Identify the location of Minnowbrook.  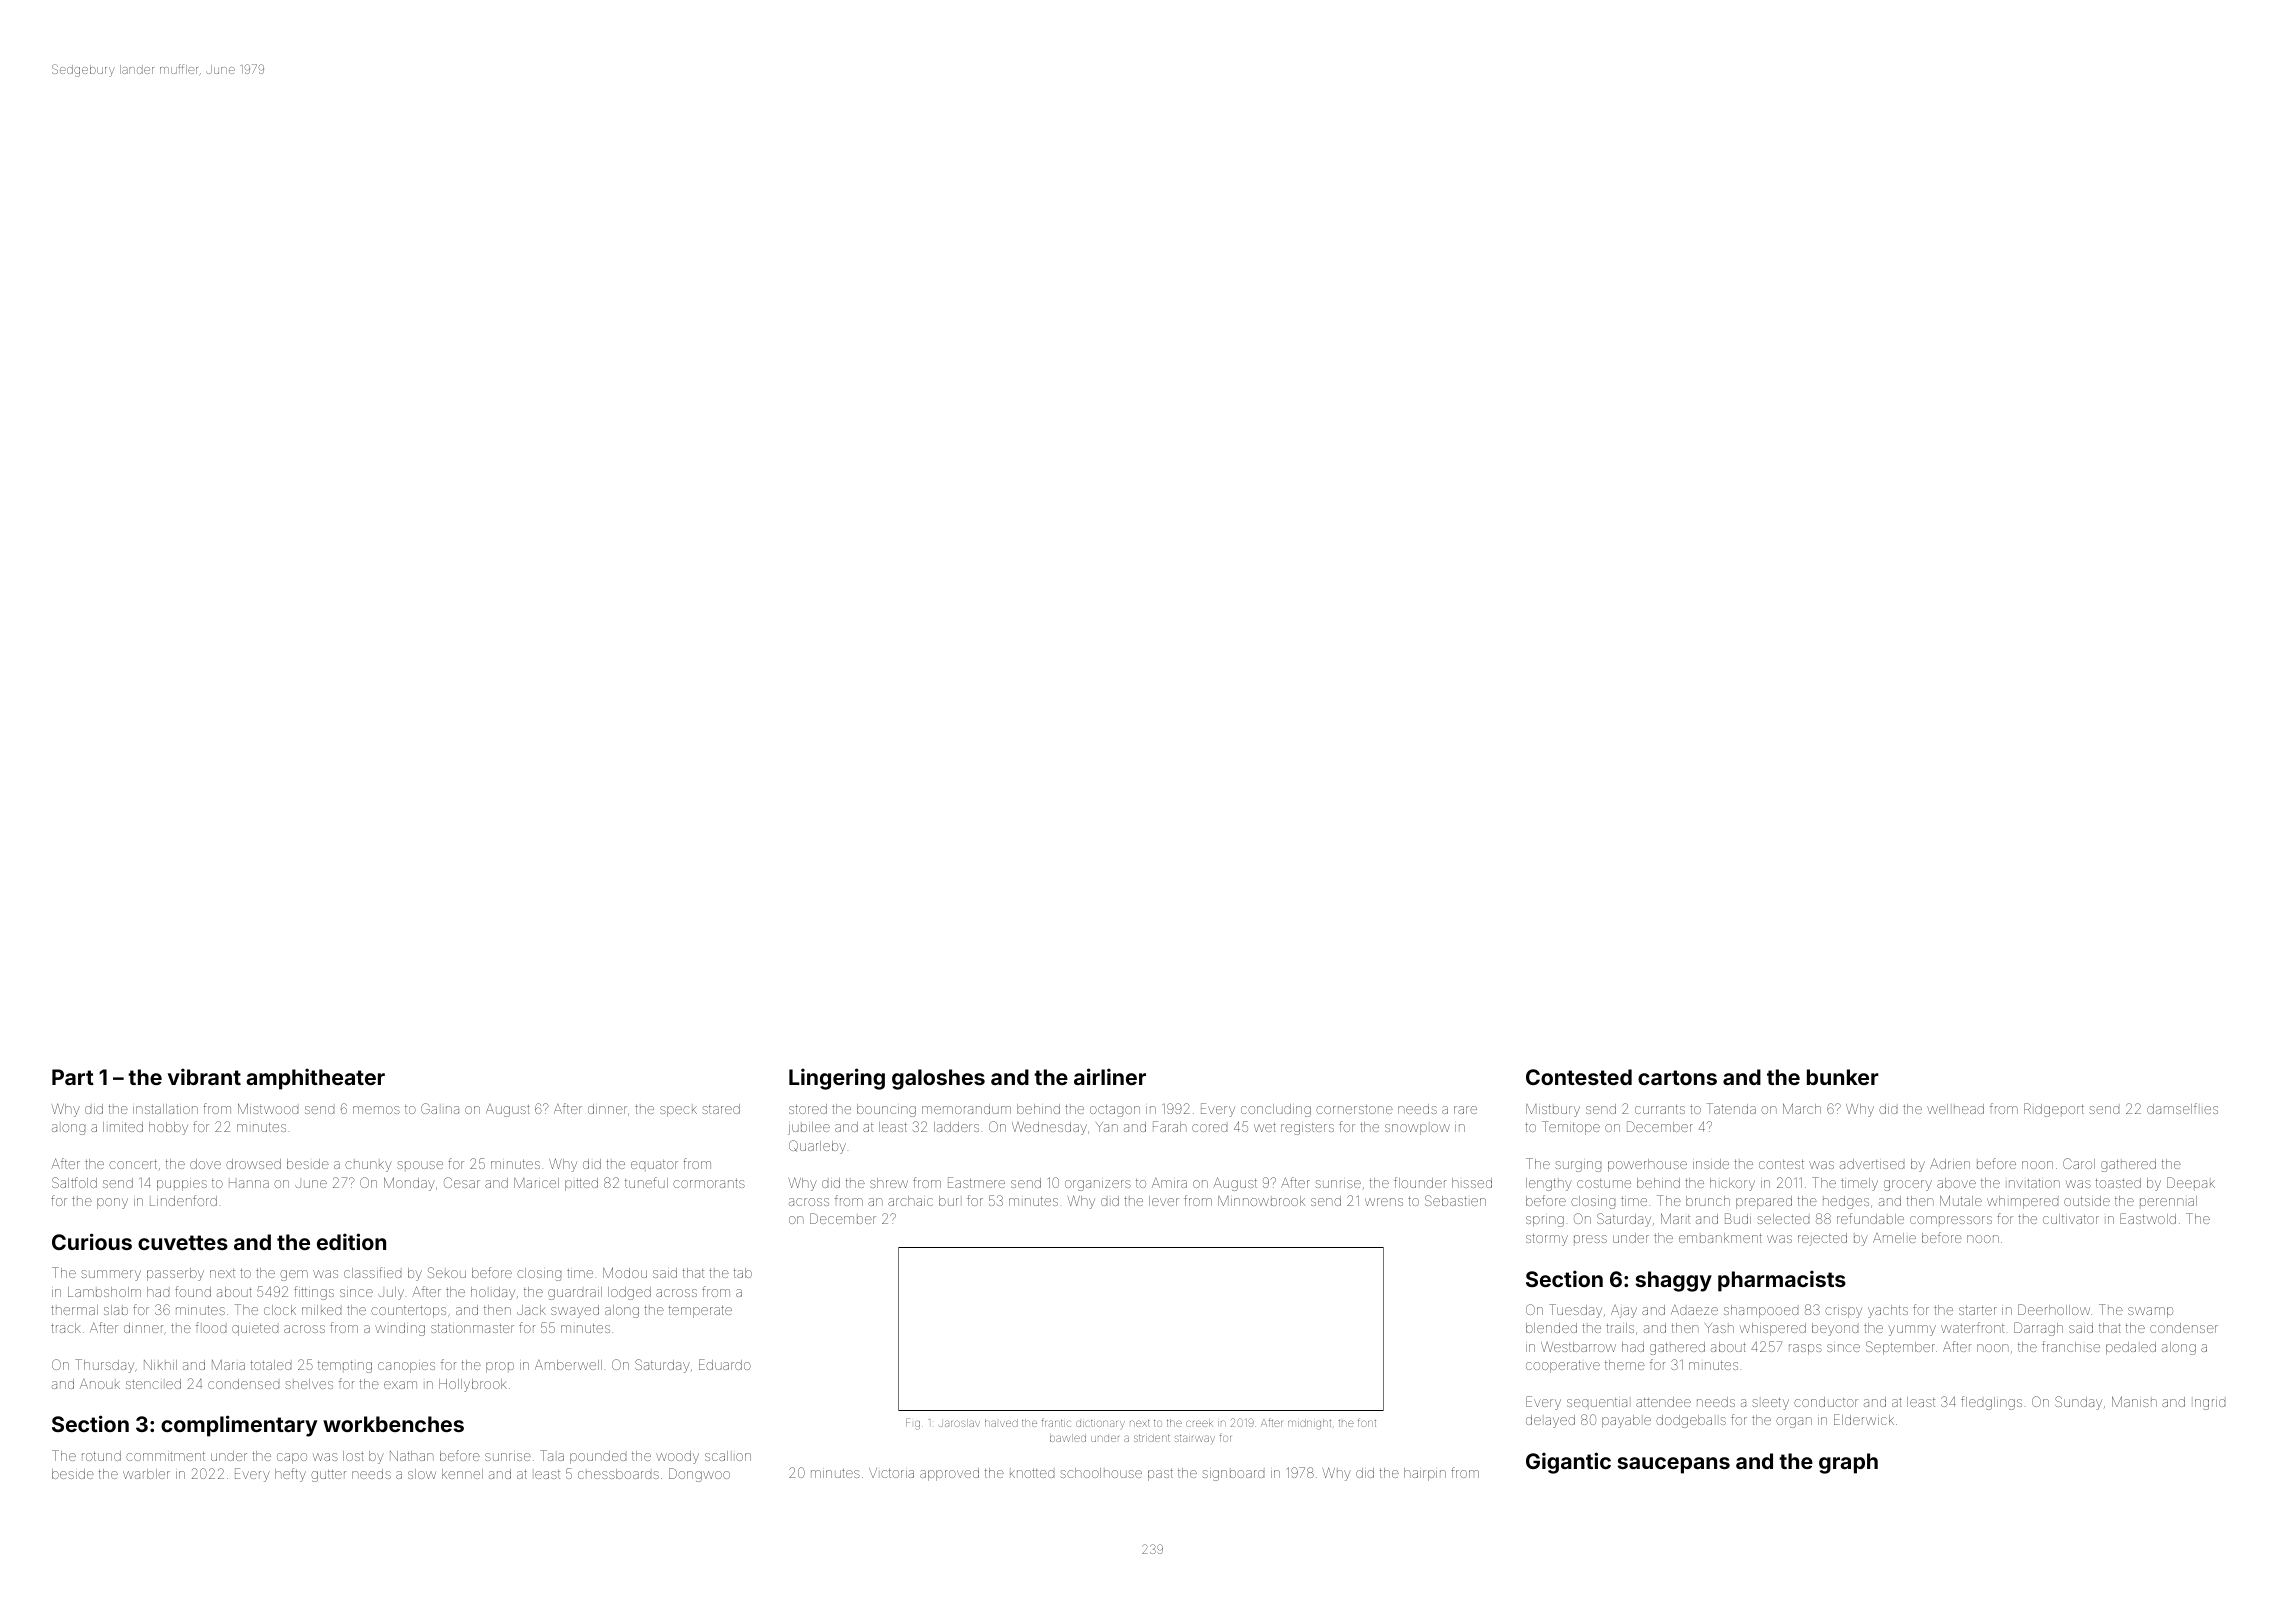
(1261, 1201).
